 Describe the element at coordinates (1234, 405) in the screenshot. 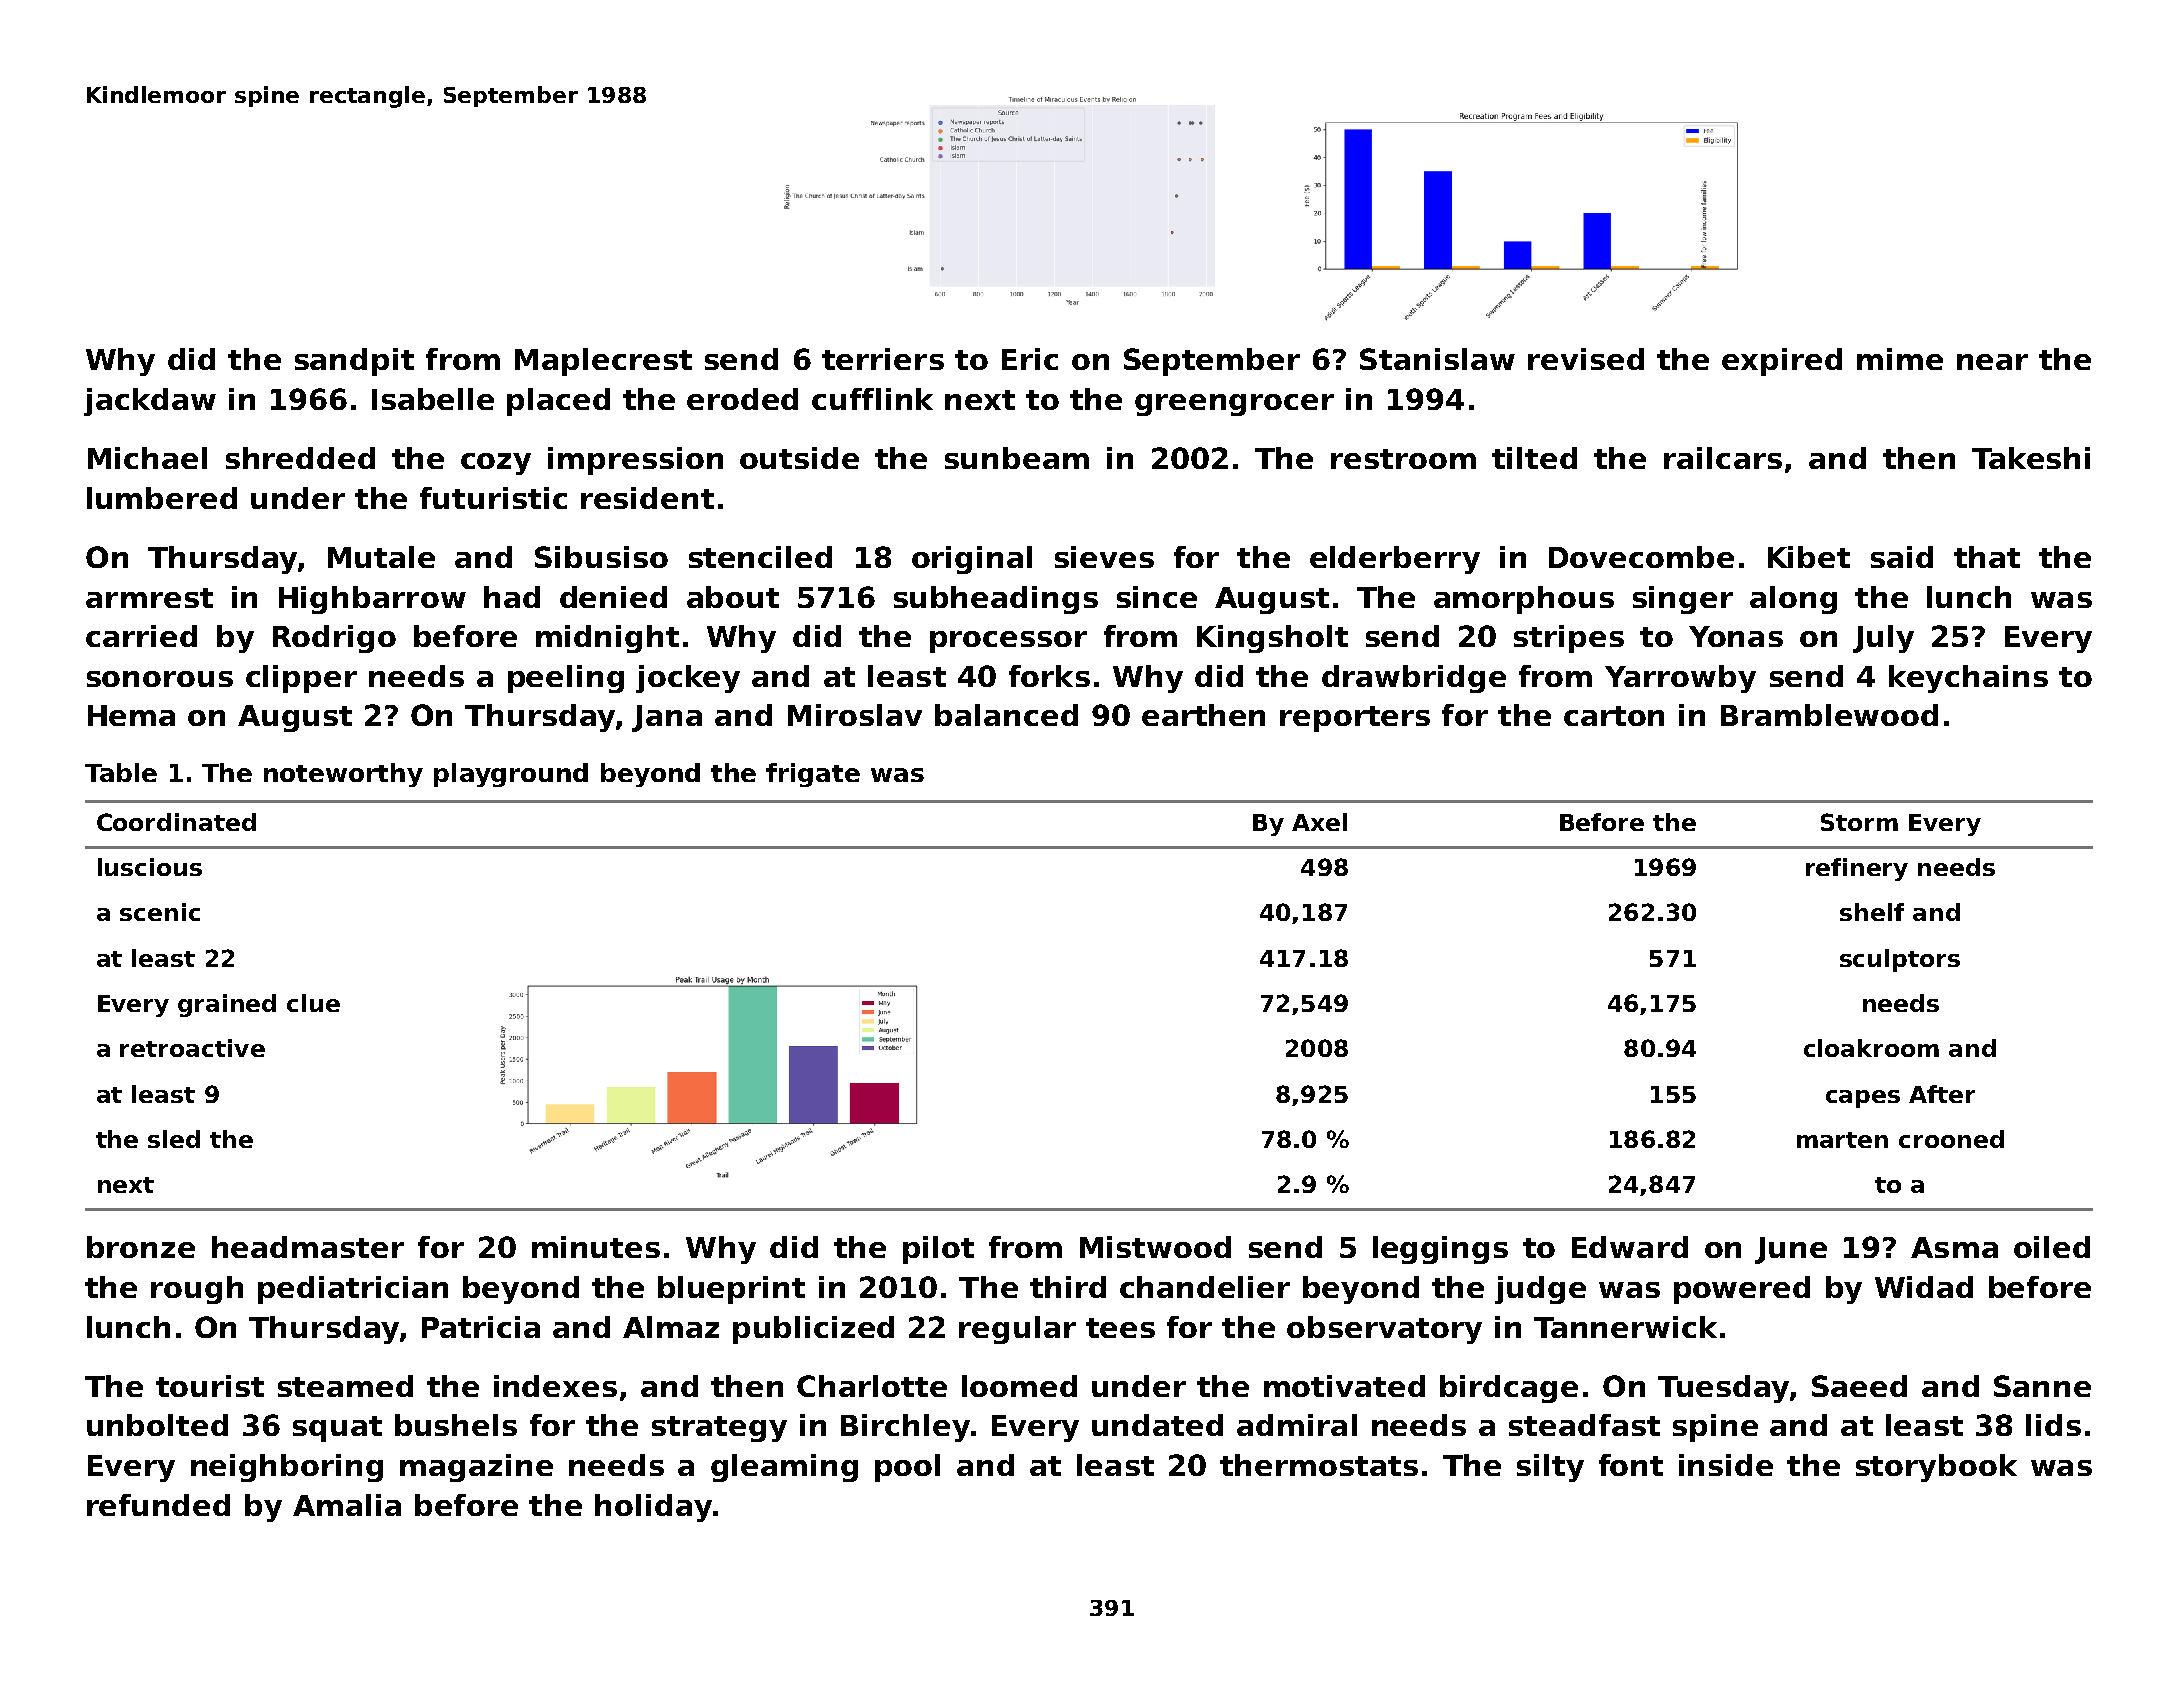

I see `greengrocer` at that location.
